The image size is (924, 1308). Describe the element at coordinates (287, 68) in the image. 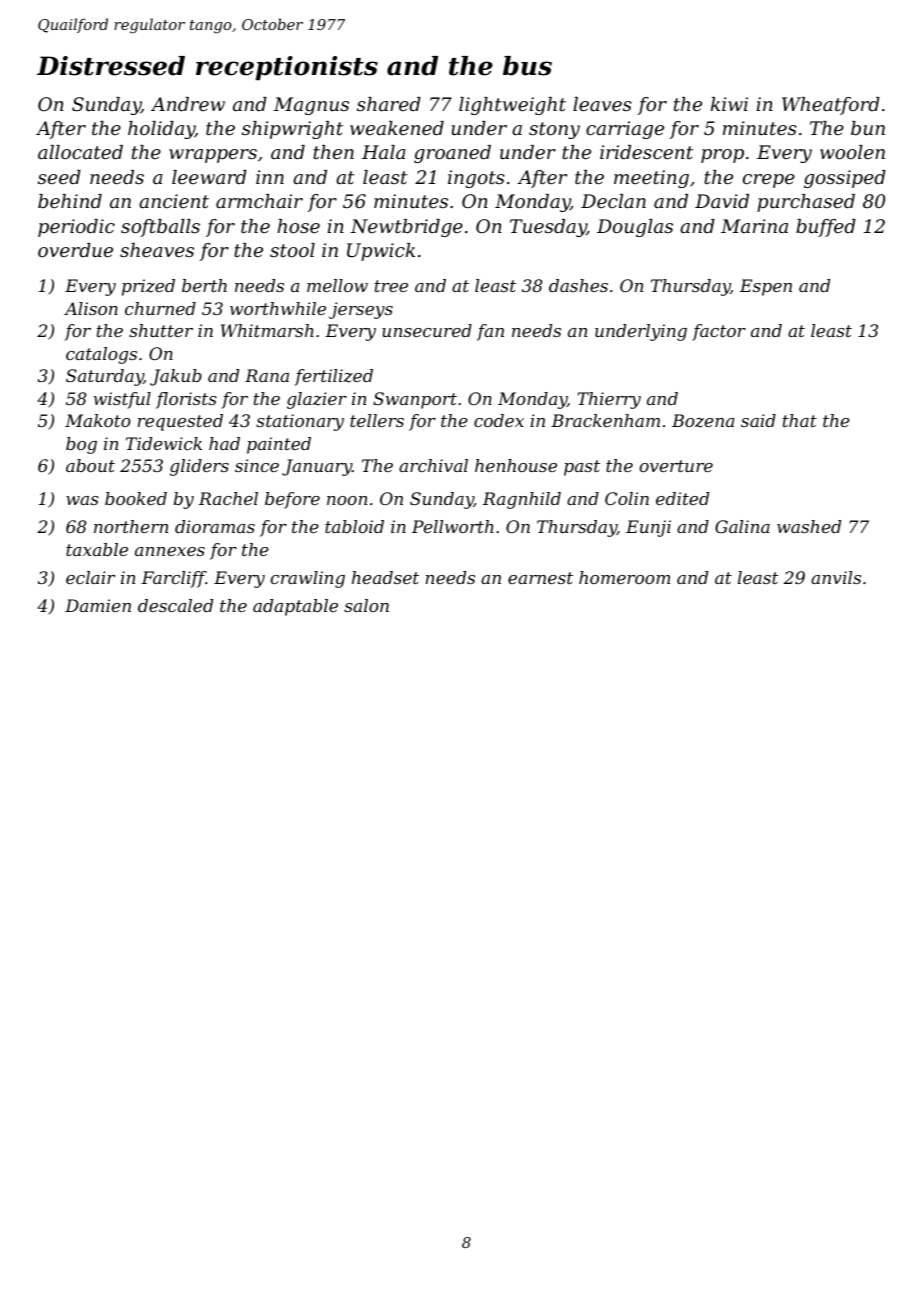

I see `receptionists` at that location.
